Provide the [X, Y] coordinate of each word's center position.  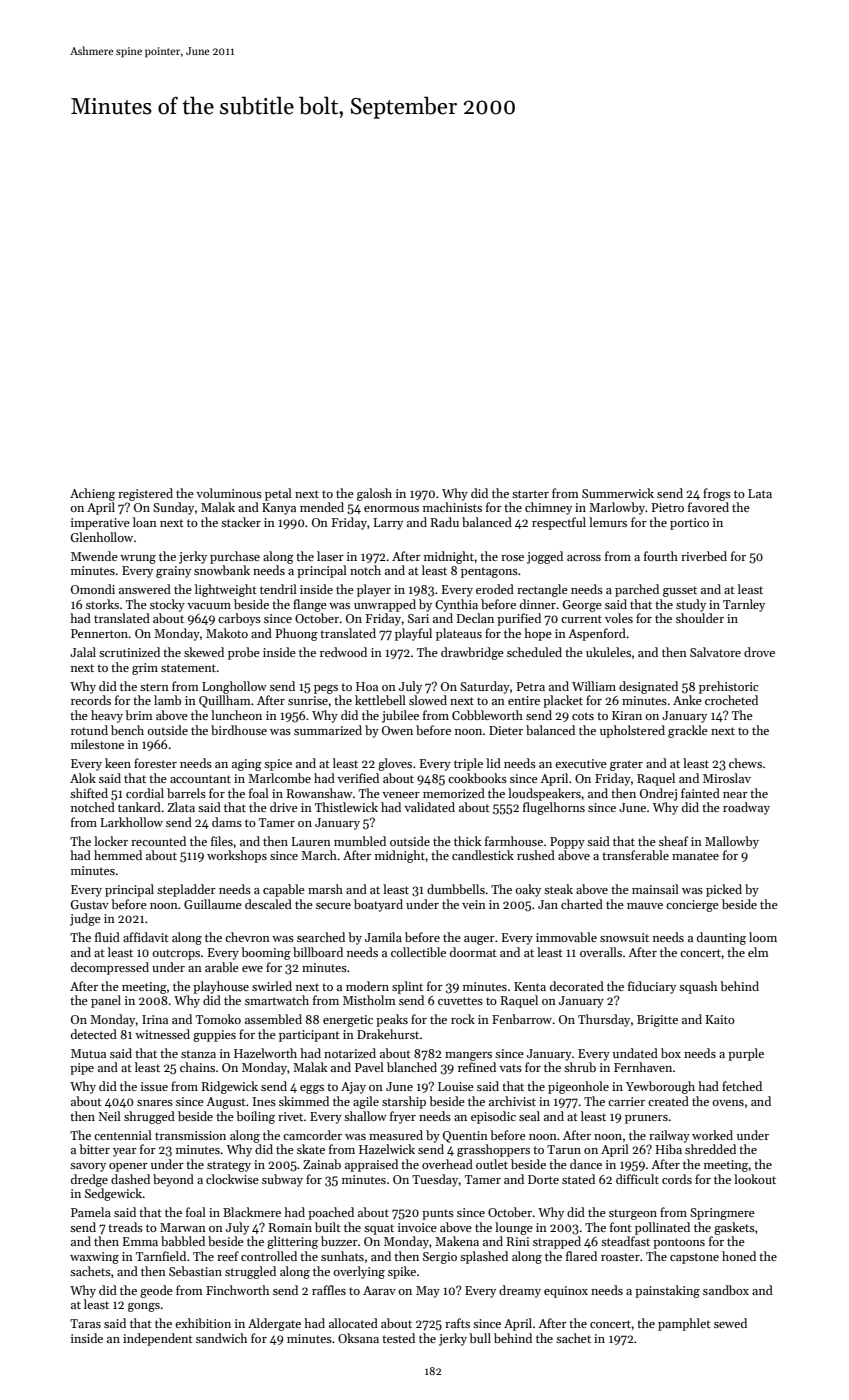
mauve [645, 906]
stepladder [186, 890]
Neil [110, 1116]
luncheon [236, 715]
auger [479, 940]
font [621, 1227]
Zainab [322, 1164]
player [374, 590]
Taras [85, 1323]
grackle [688, 731]
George [582, 606]
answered [145, 589]
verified [358, 778]
